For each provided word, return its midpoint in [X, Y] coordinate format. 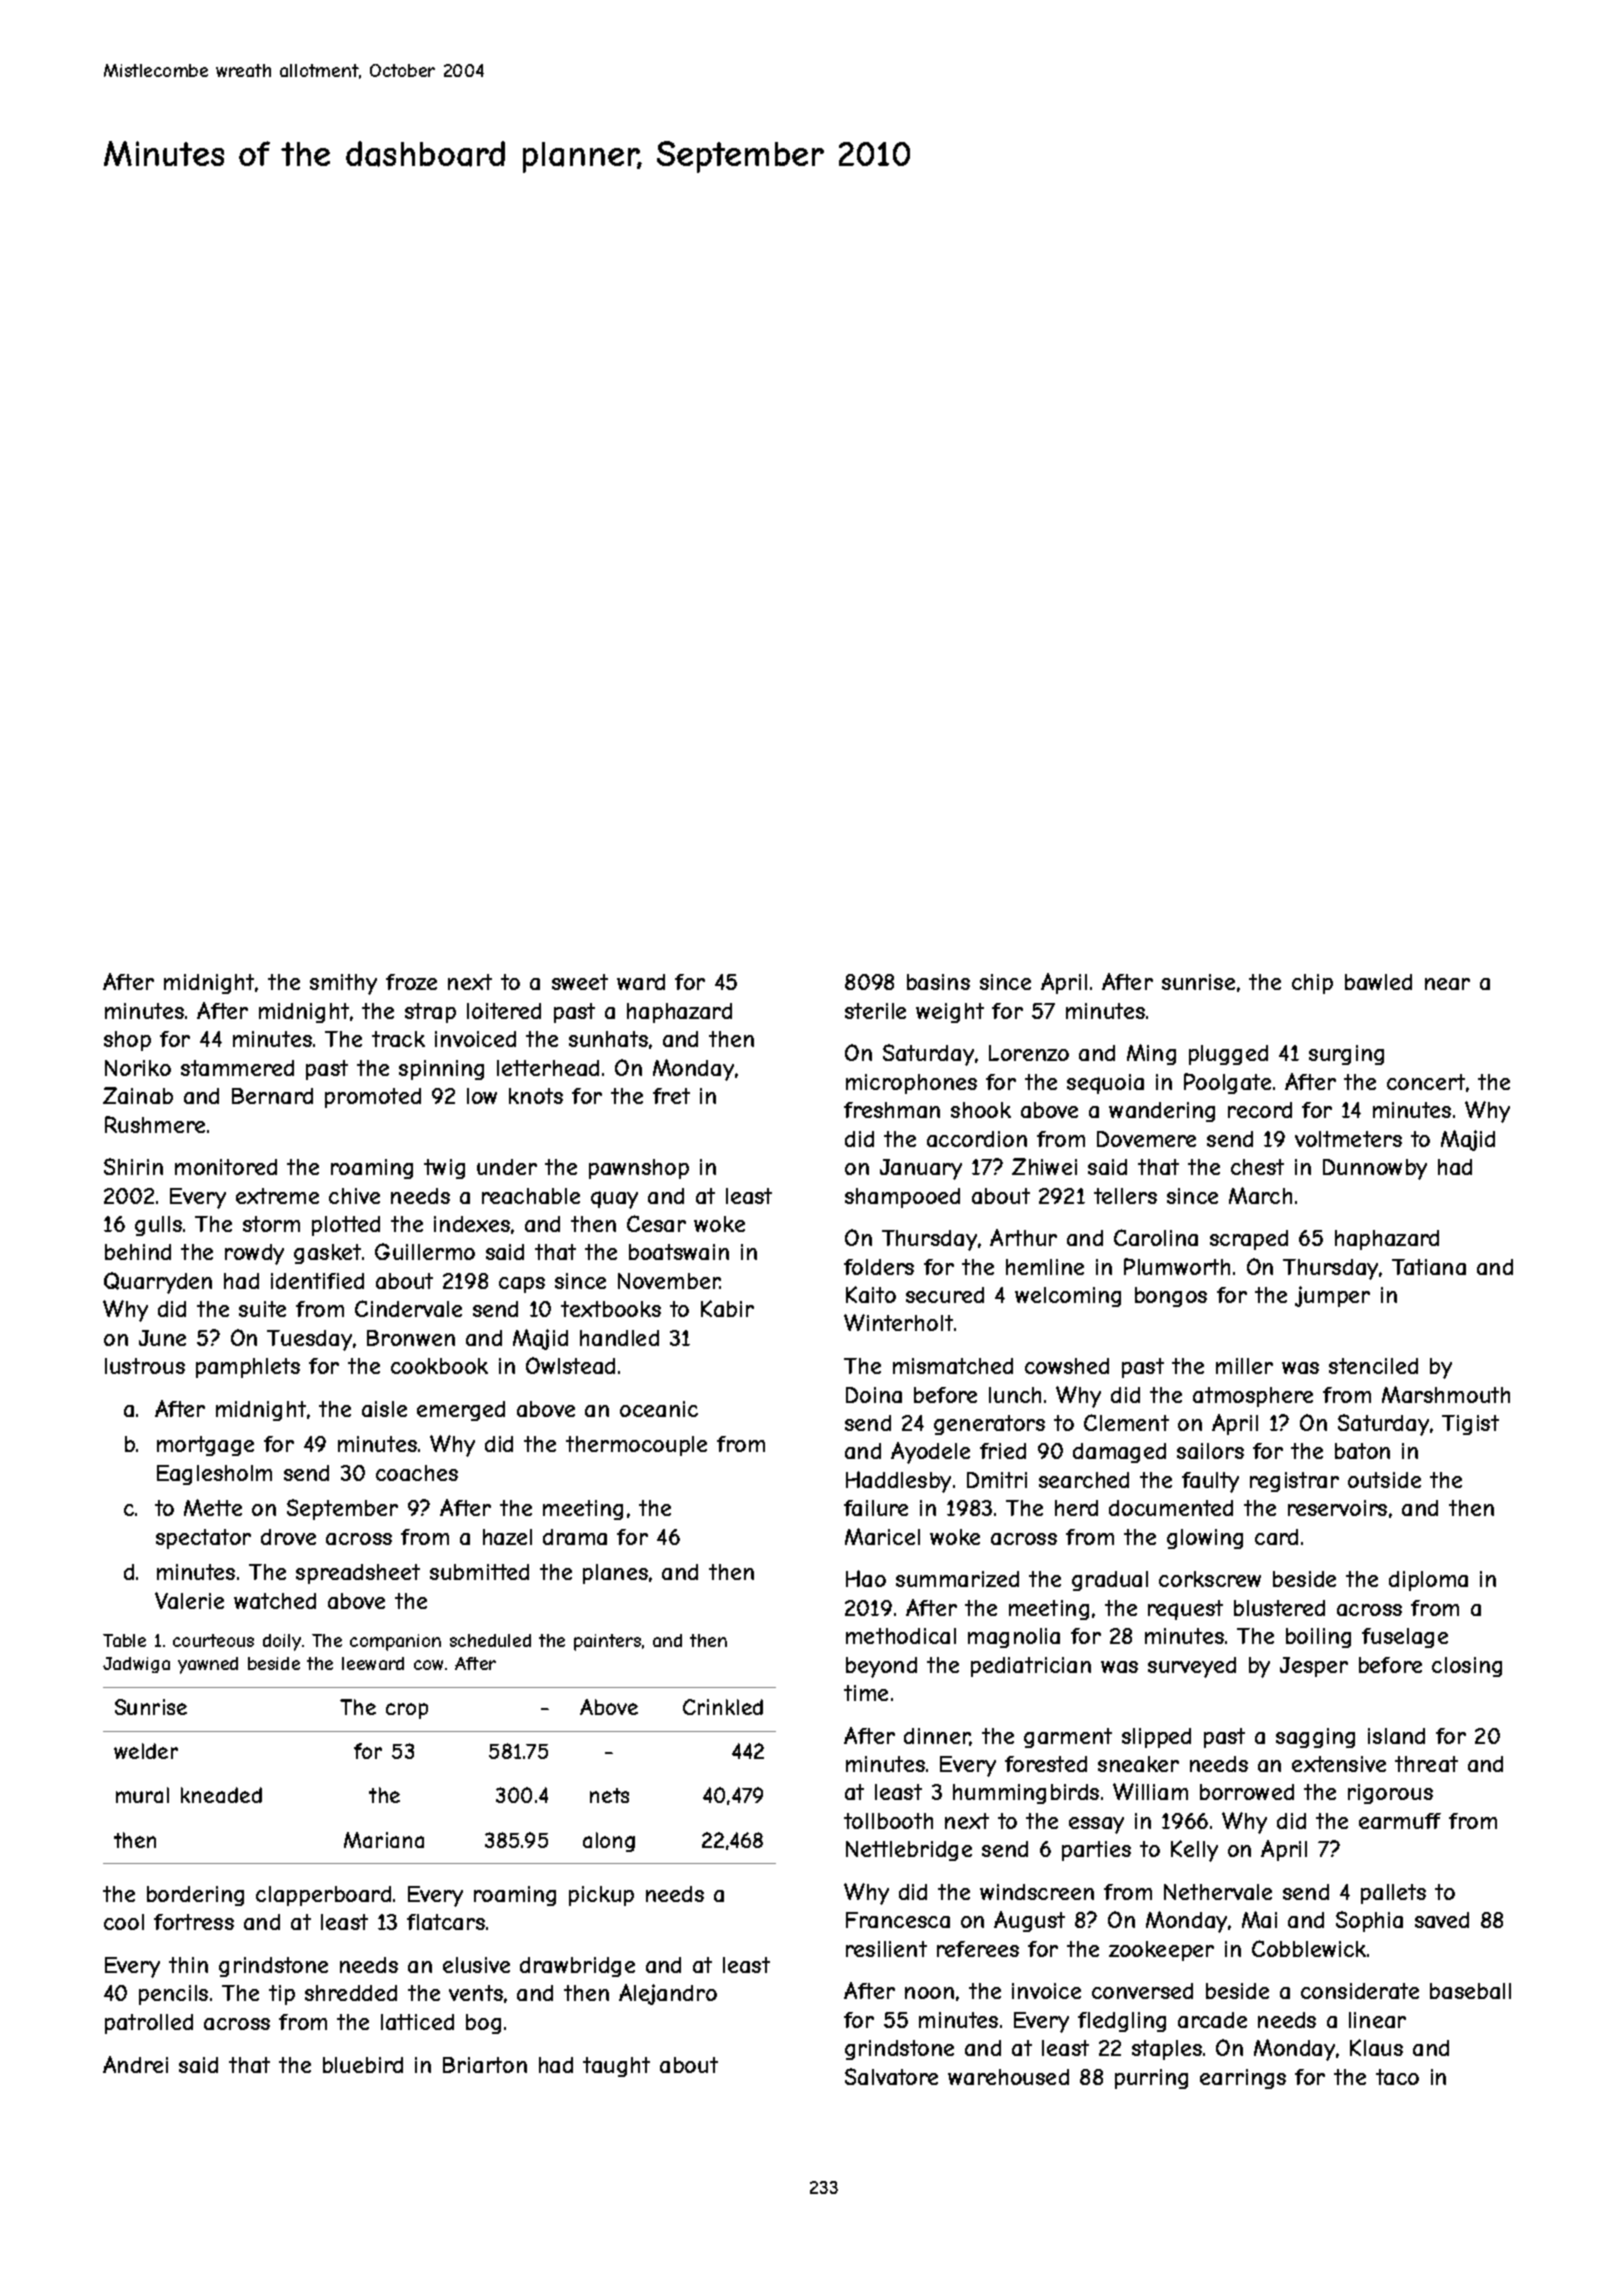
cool [124, 1922]
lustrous [145, 1366]
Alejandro [668, 1994]
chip [1312, 984]
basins [938, 982]
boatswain [679, 1252]
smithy [343, 984]
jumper [1332, 1296]
